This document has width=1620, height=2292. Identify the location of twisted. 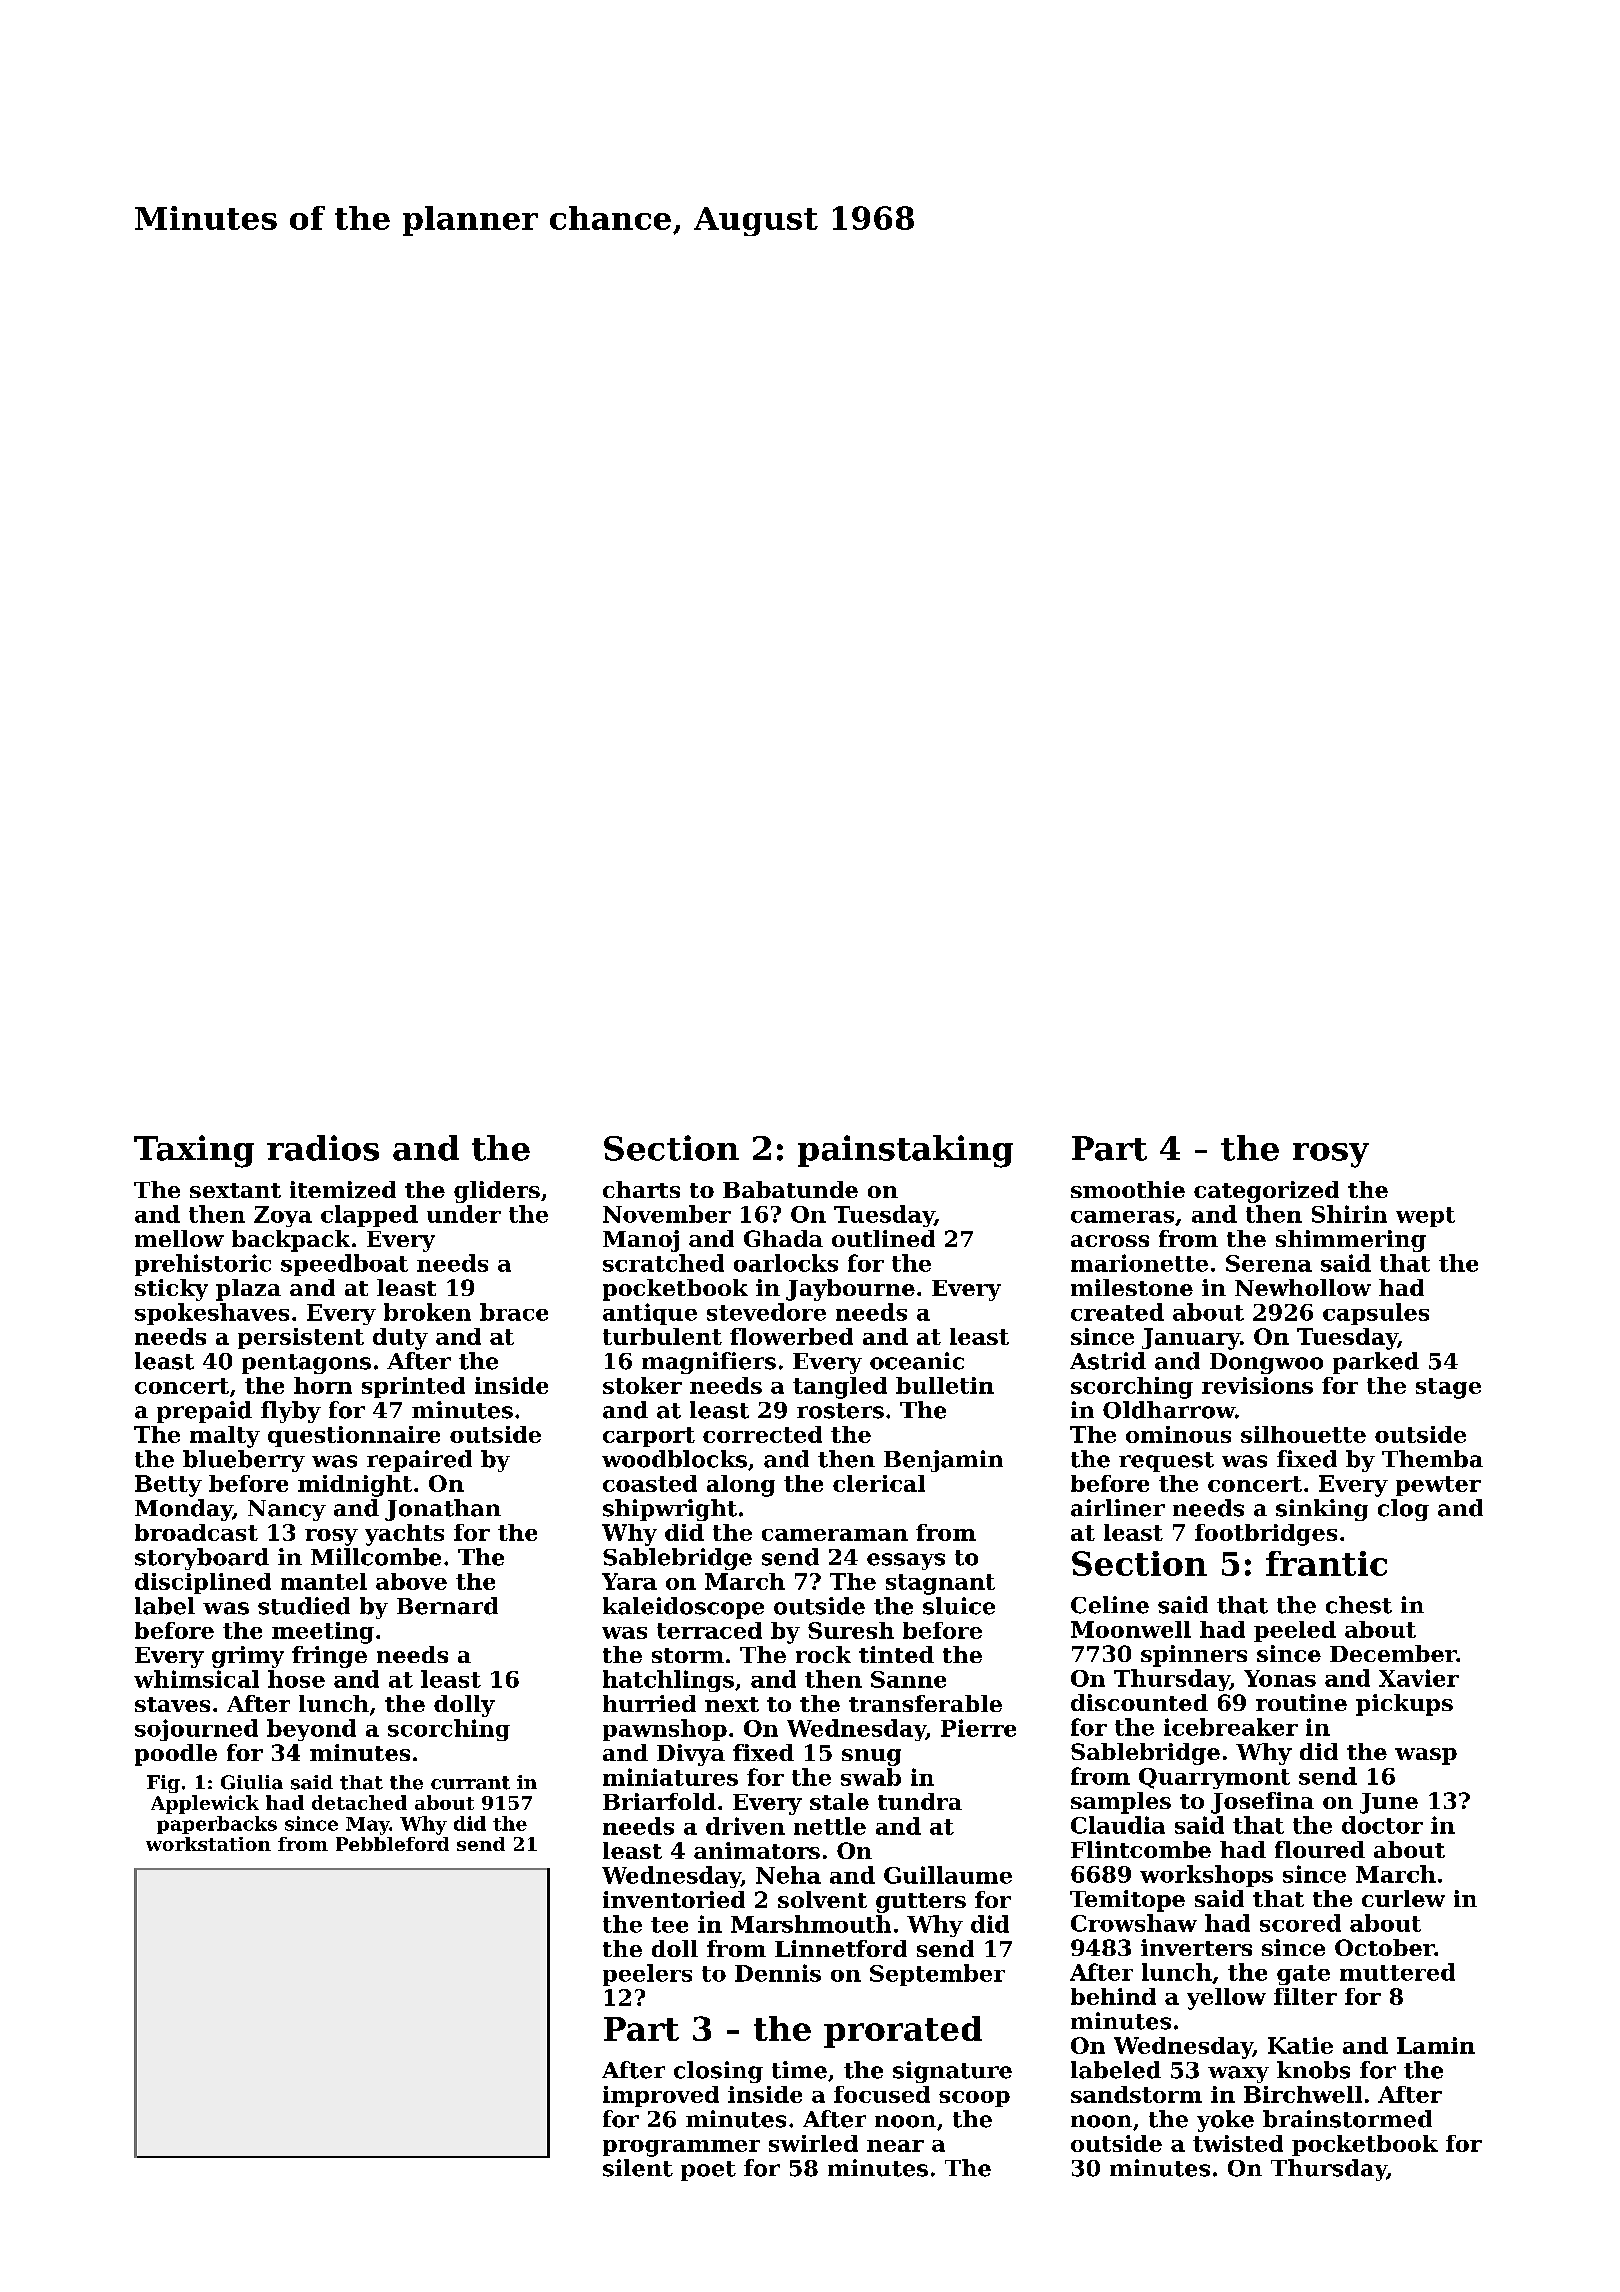
(1238, 2143).
